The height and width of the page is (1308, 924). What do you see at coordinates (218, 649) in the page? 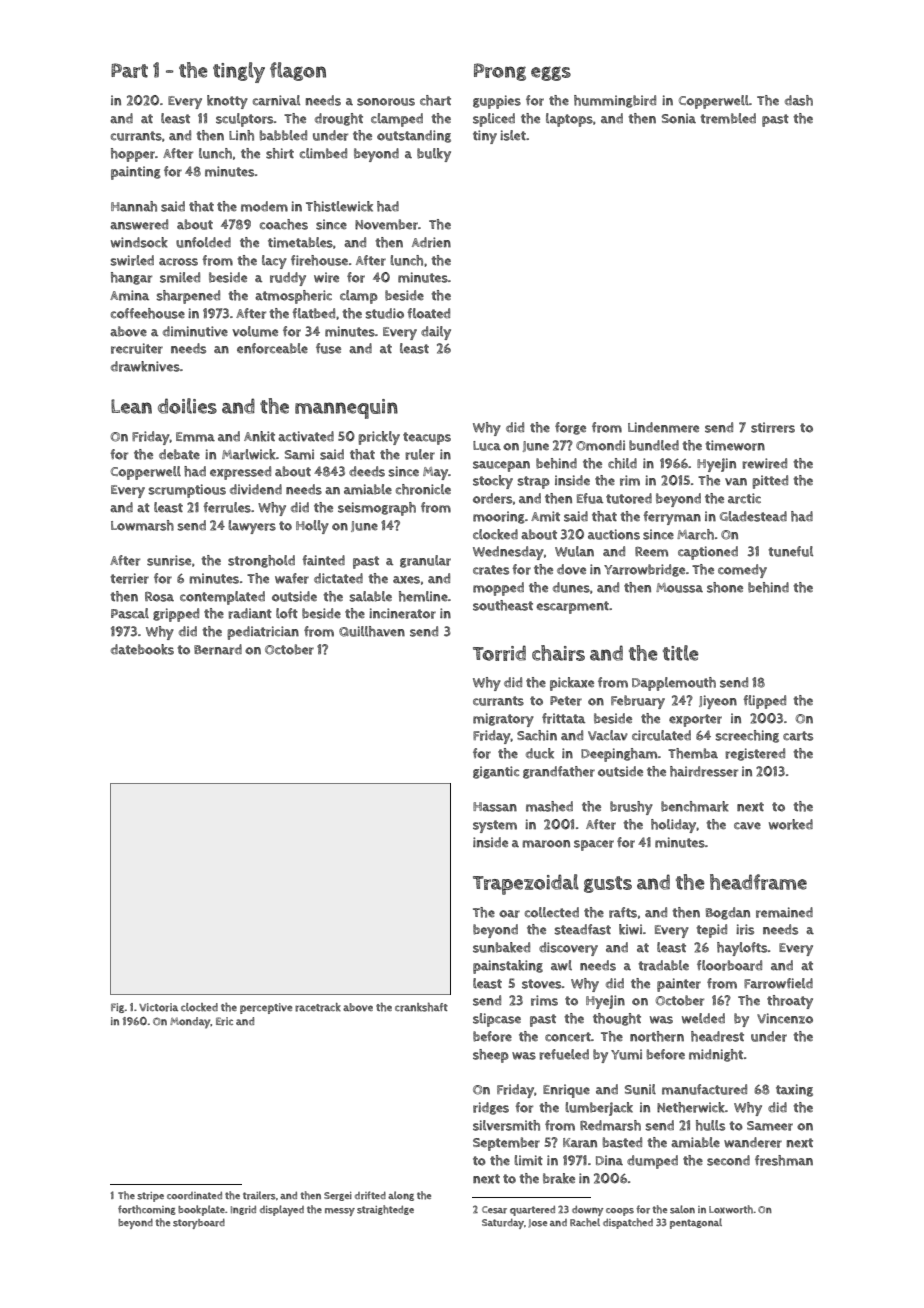
I see `Bernard` at bounding box center [218, 649].
